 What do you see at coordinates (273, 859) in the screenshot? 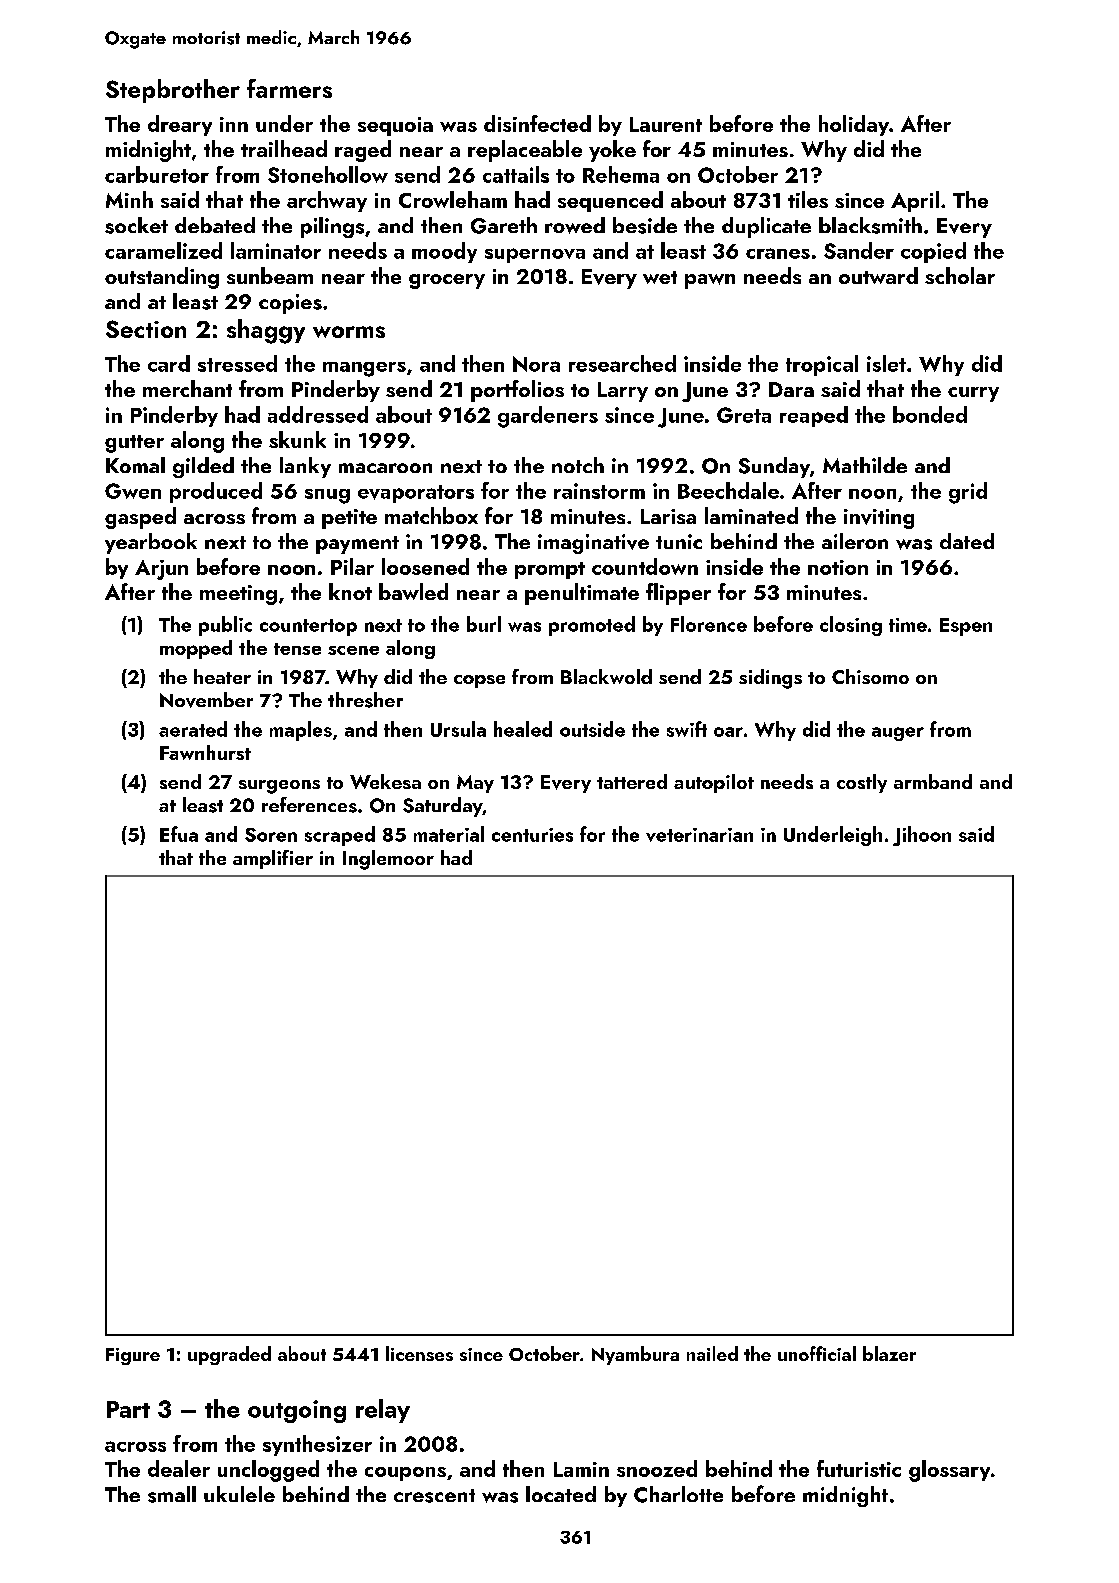
I see `amplifier` at bounding box center [273, 859].
